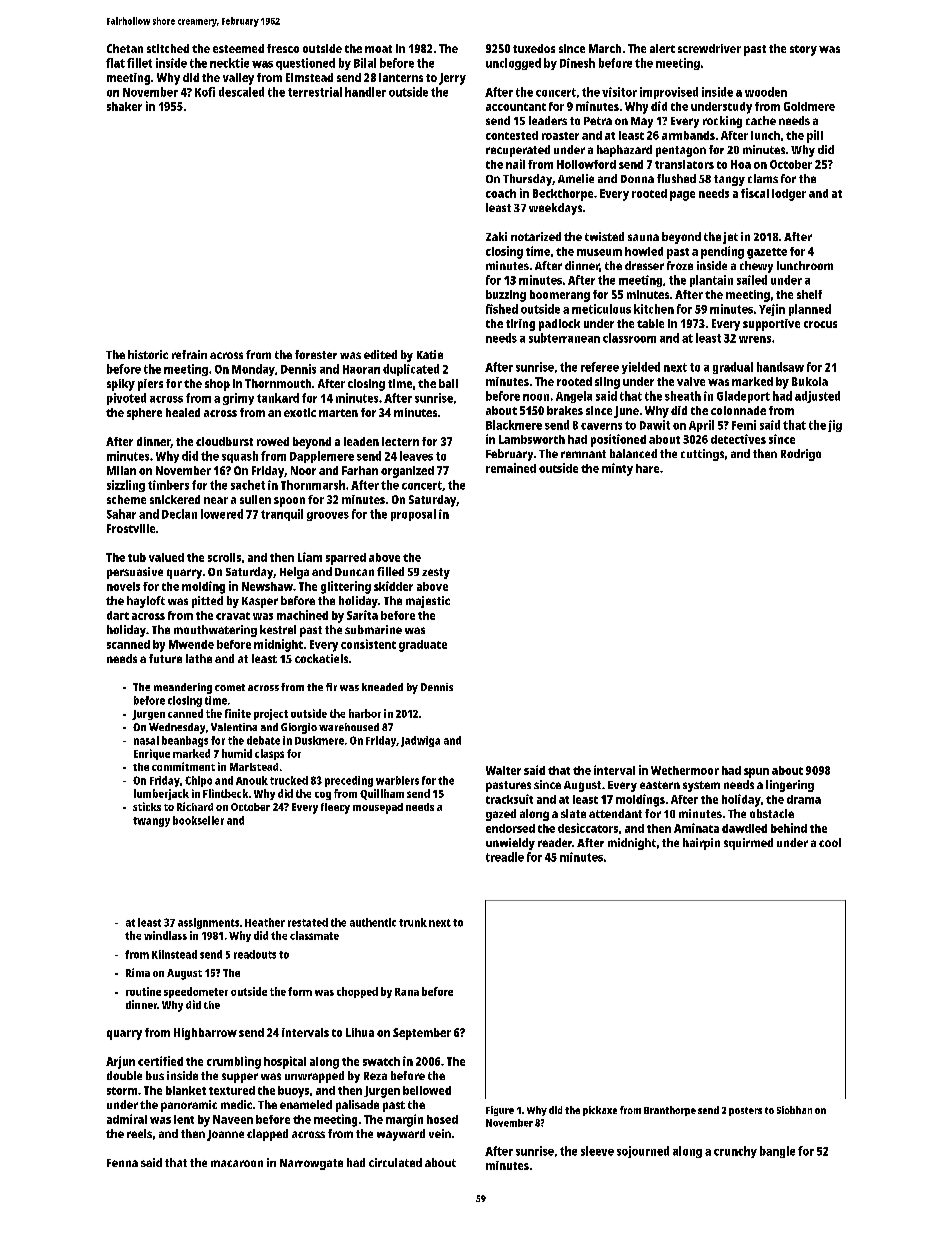  Describe the element at coordinates (122, 1163) in the screenshot. I see `Fenna` at that location.
